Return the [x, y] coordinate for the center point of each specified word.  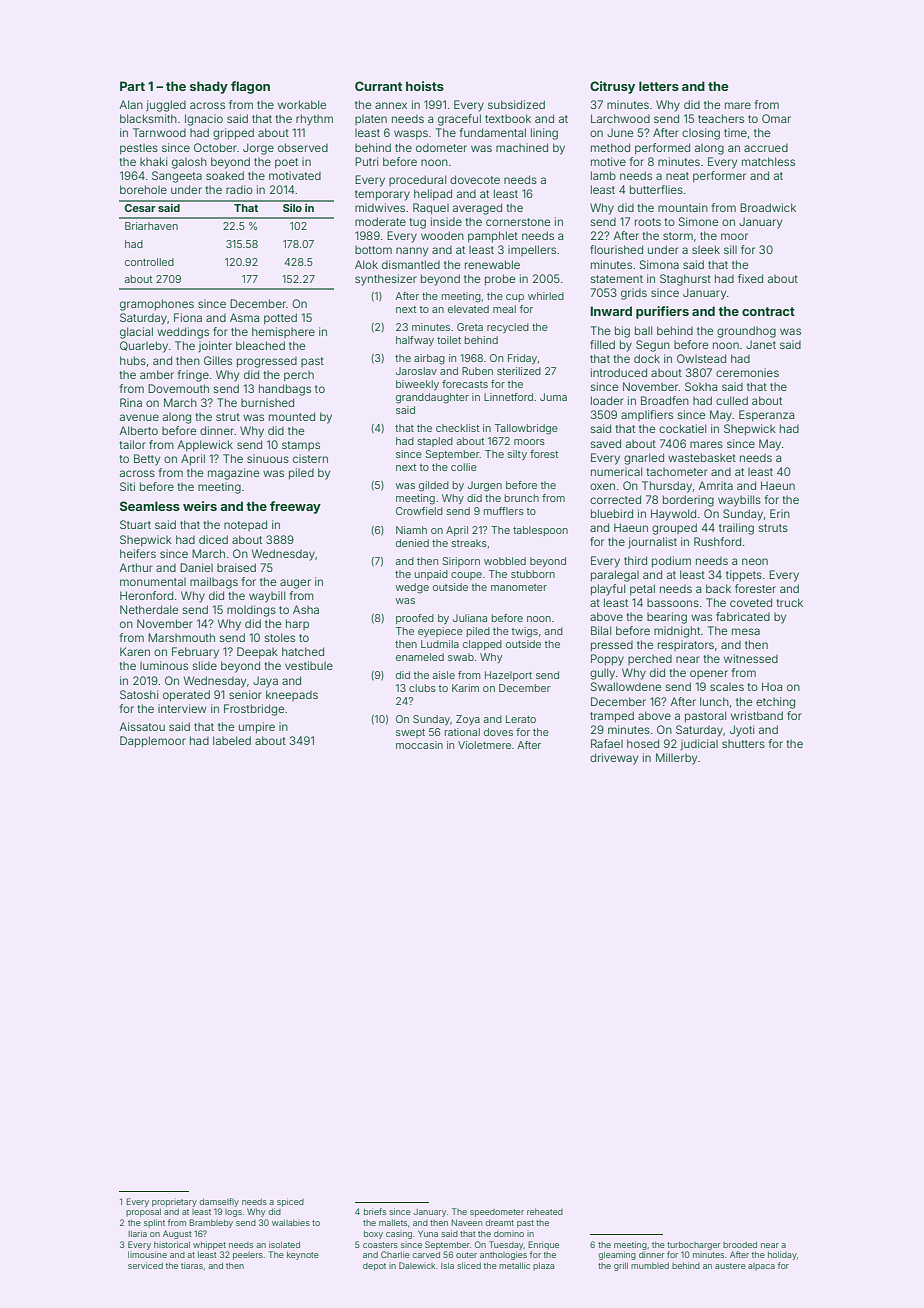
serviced [145, 1265]
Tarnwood [159, 132]
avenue [139, 417]
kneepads [292, 695]
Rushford [717, 541]
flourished [616, 249]
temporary [382, 195]
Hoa [772, 686]
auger [295, 584]
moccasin [419, 745]
